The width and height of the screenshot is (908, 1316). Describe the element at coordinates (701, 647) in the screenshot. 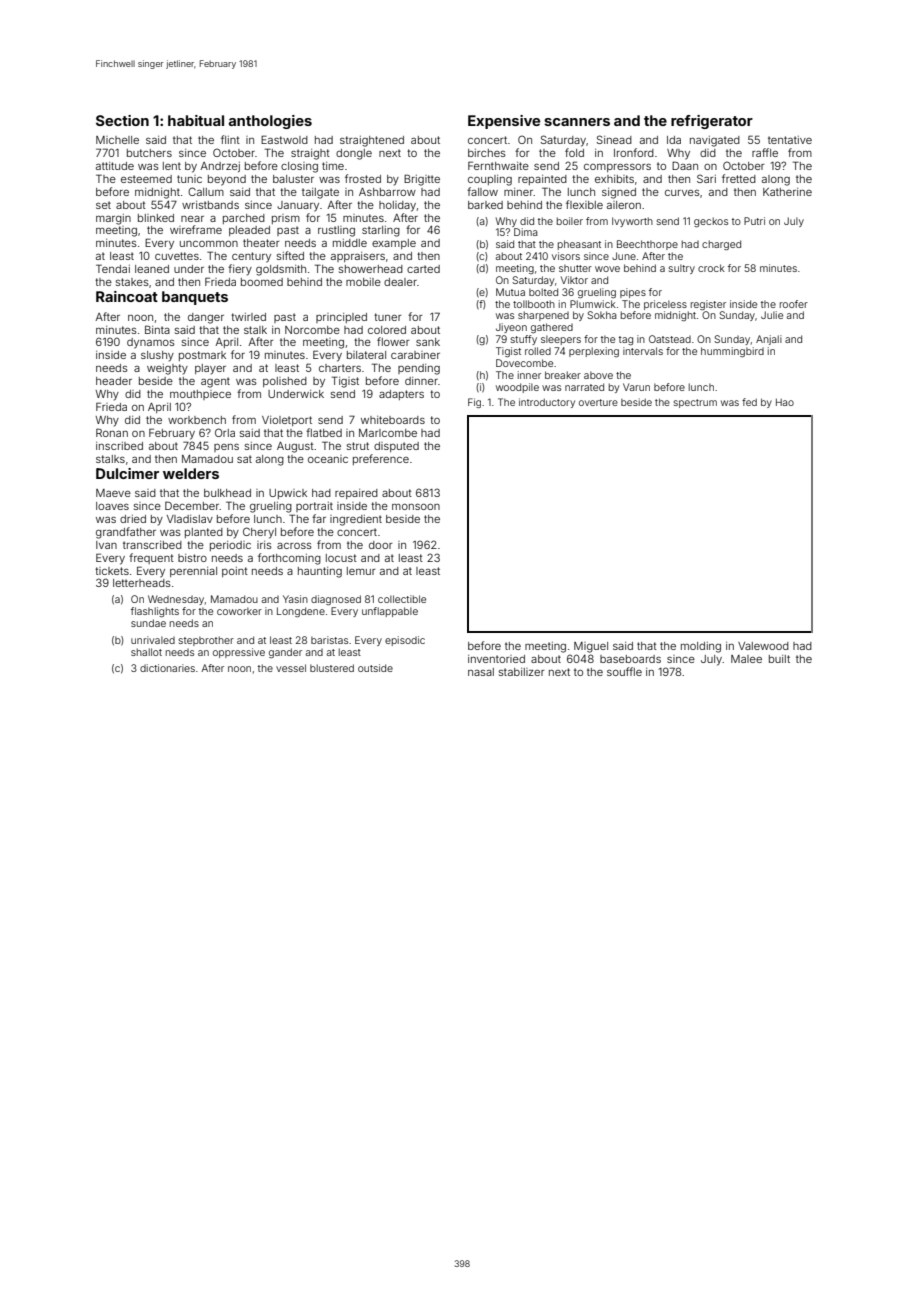

I see `molding` at that location.
